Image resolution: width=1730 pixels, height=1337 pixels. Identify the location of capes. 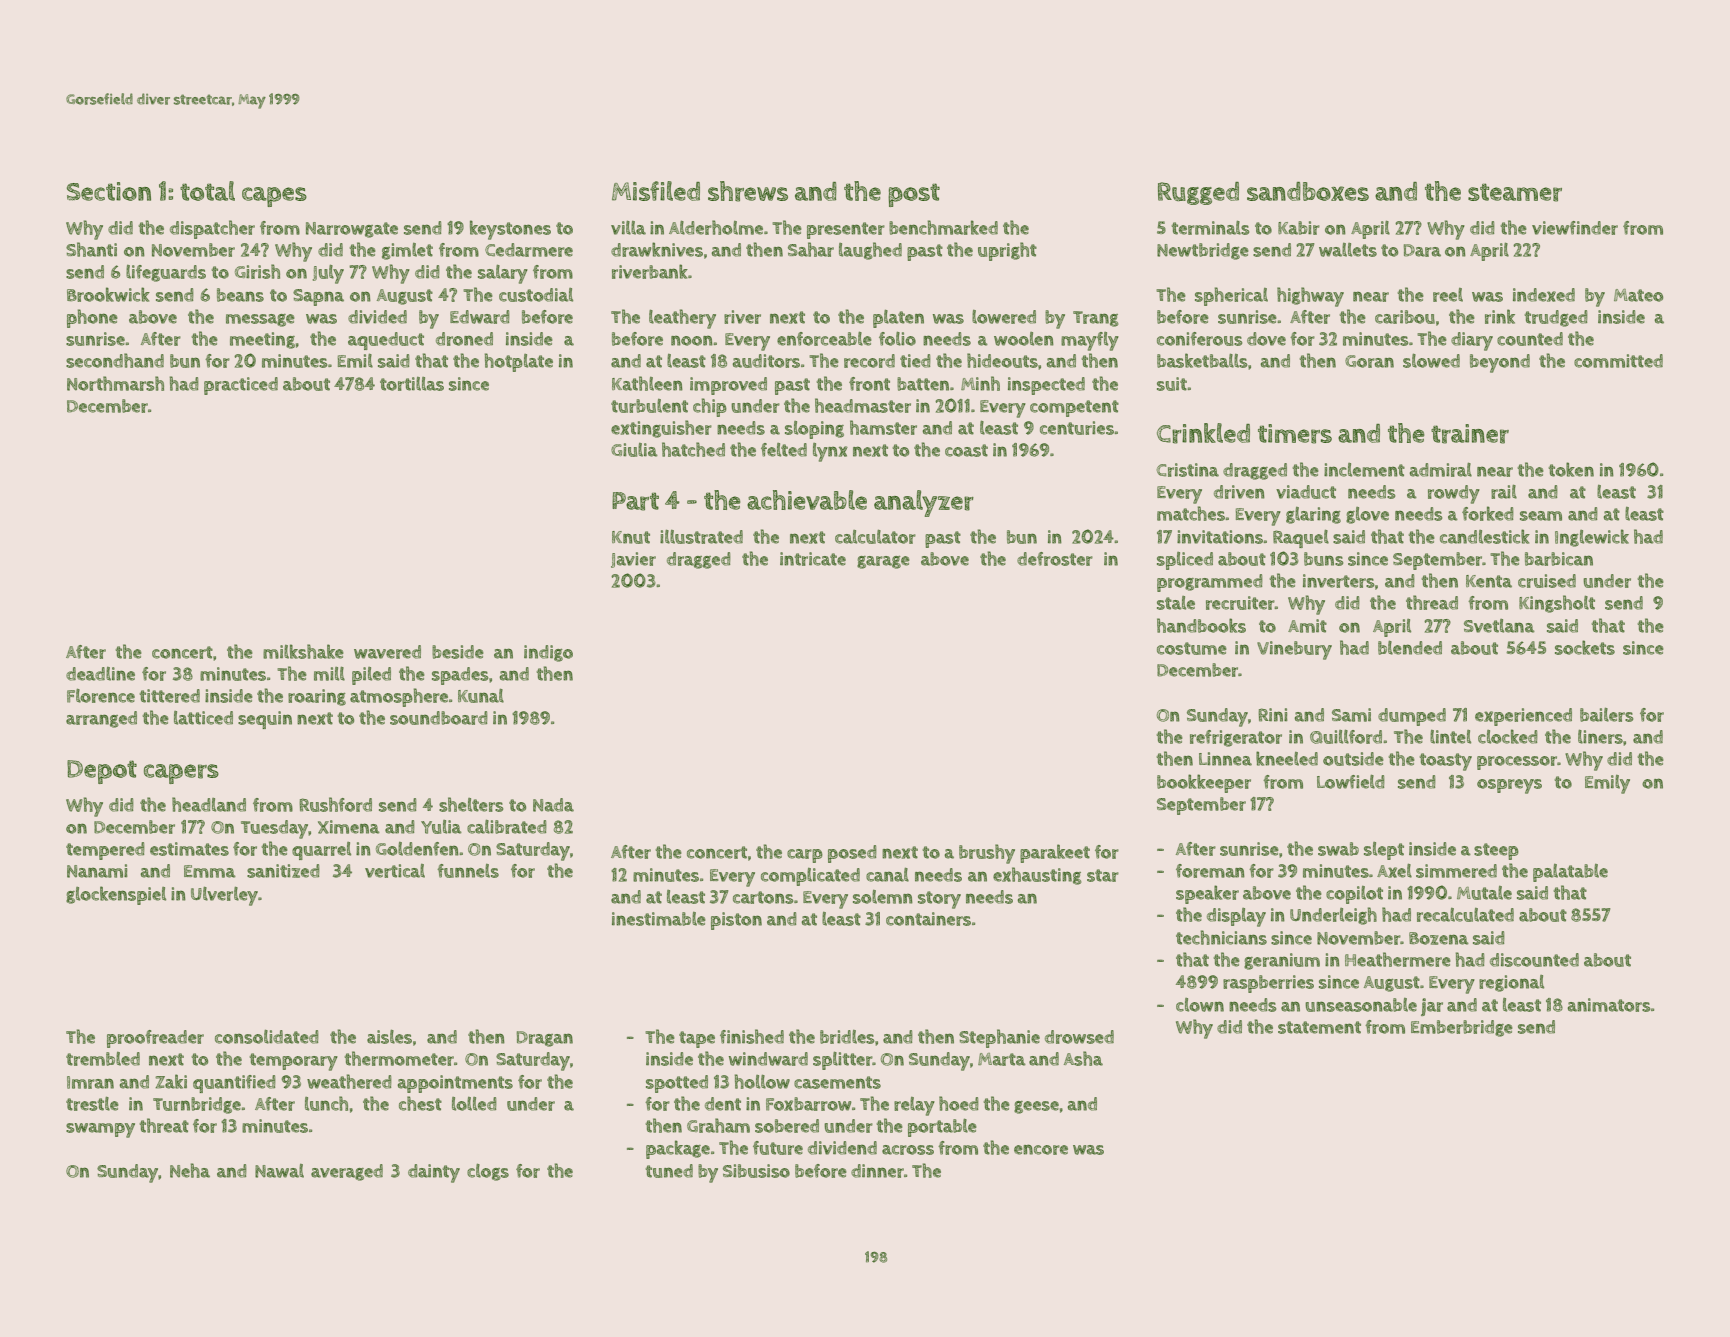
(274, 197).
